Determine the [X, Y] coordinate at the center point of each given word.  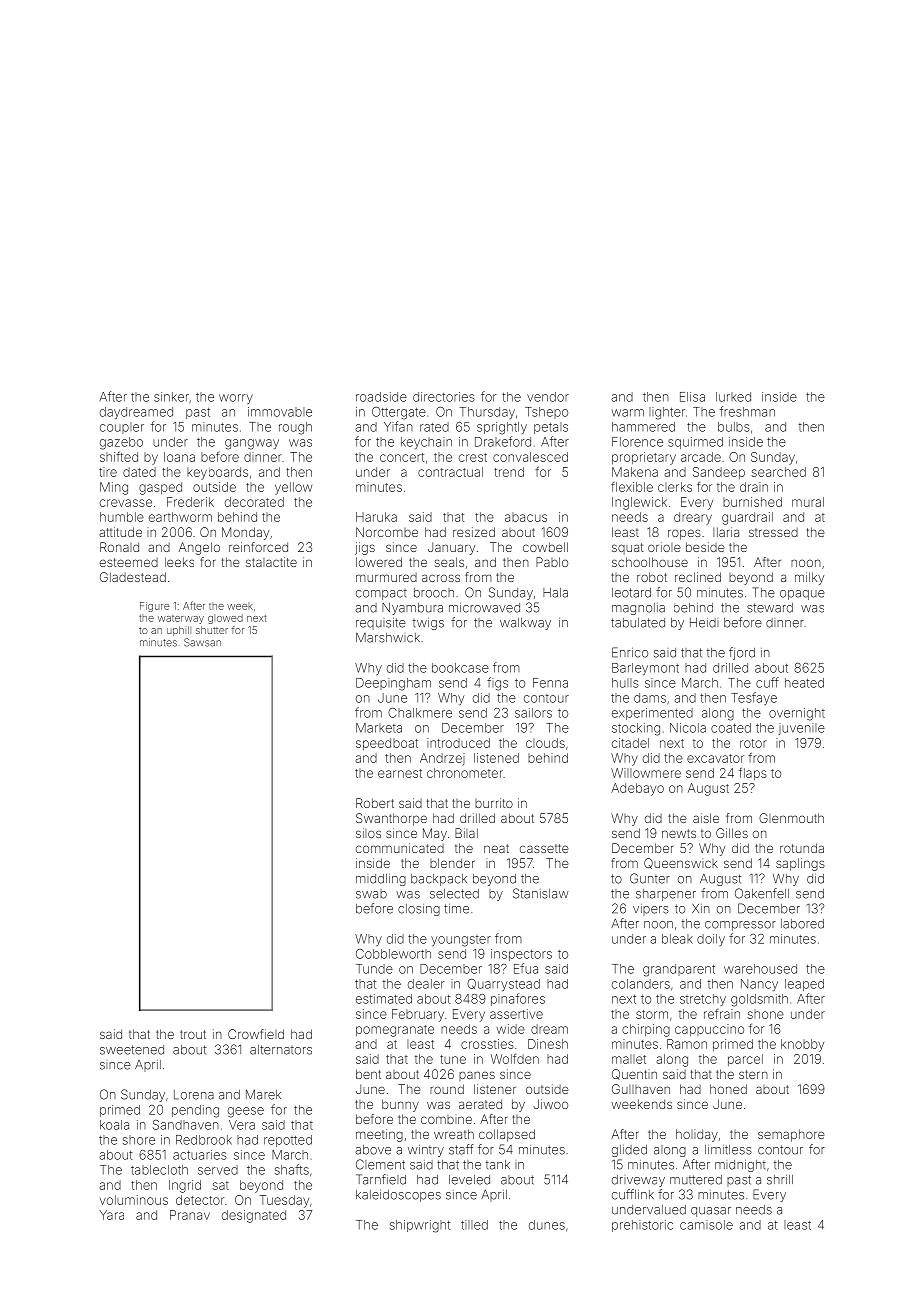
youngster [461, 941]
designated [254, 1216]
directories [444, 397]
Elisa [692, 397]
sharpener [666, 895]
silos [368, 833]
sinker [171, 397]
